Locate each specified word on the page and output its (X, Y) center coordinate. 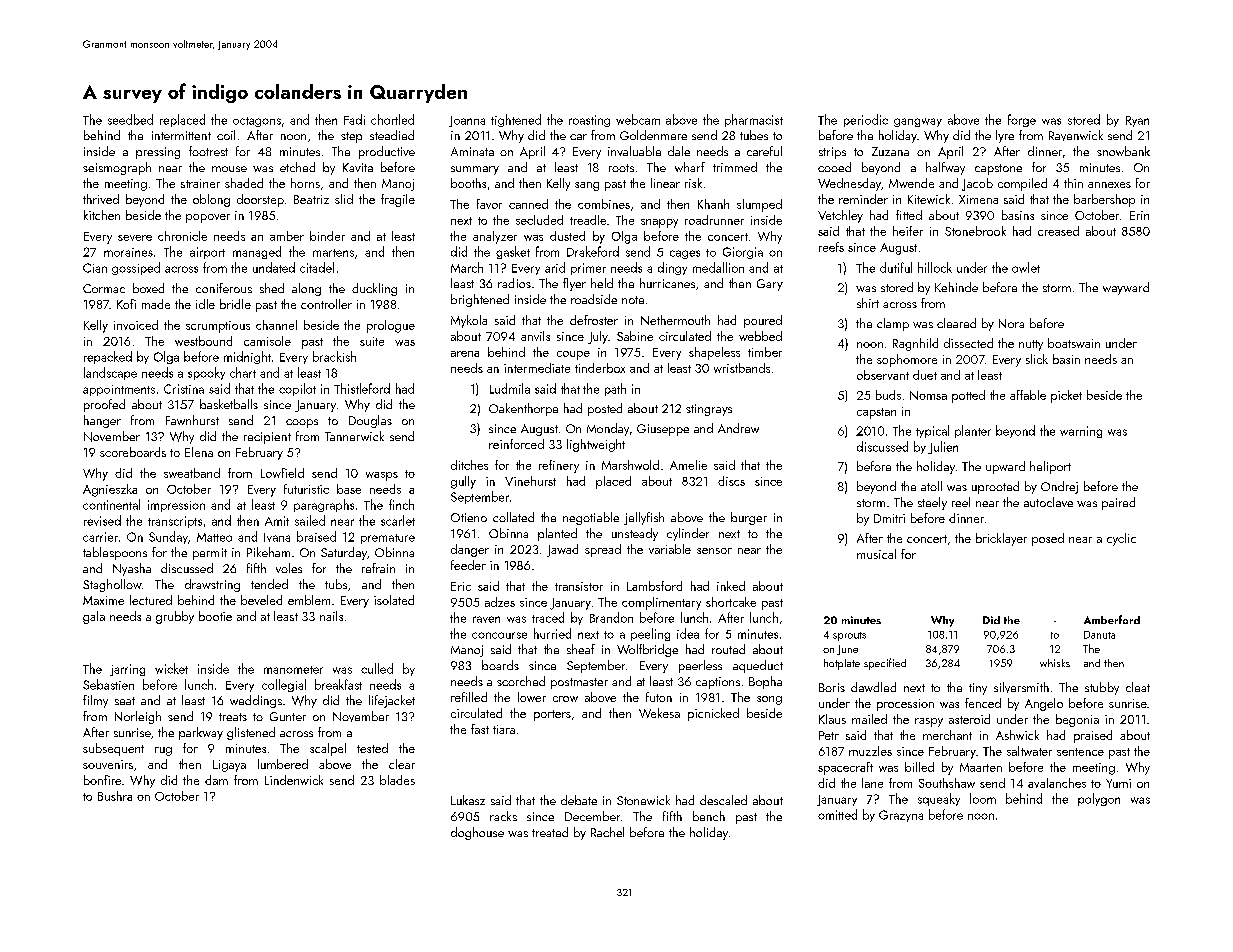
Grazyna (901, 816)
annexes (1109, 185)
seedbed (130, 119)
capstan (876, 413)
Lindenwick (294, 780)
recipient (267, 438)
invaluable (634, 151)
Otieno (469, 517)
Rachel (607, 832)
